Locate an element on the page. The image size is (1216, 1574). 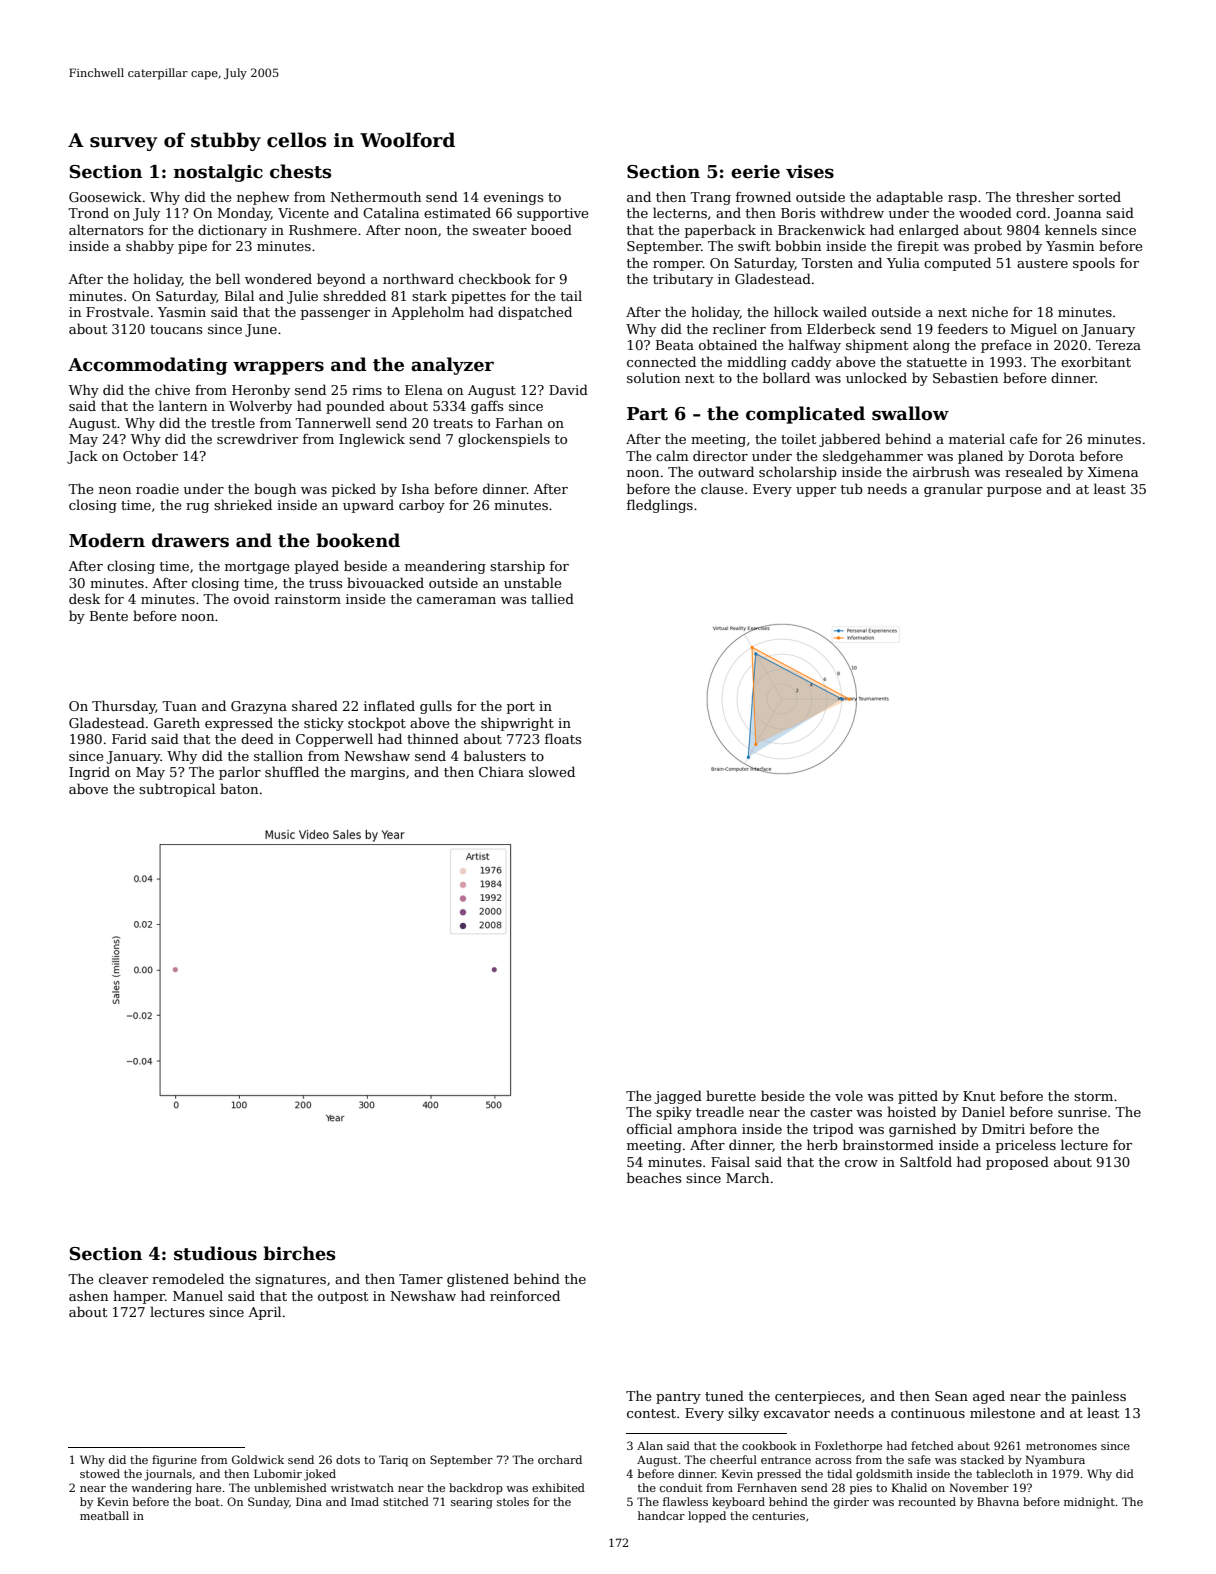
Saltfold is located at coordinates (926, 1161).
